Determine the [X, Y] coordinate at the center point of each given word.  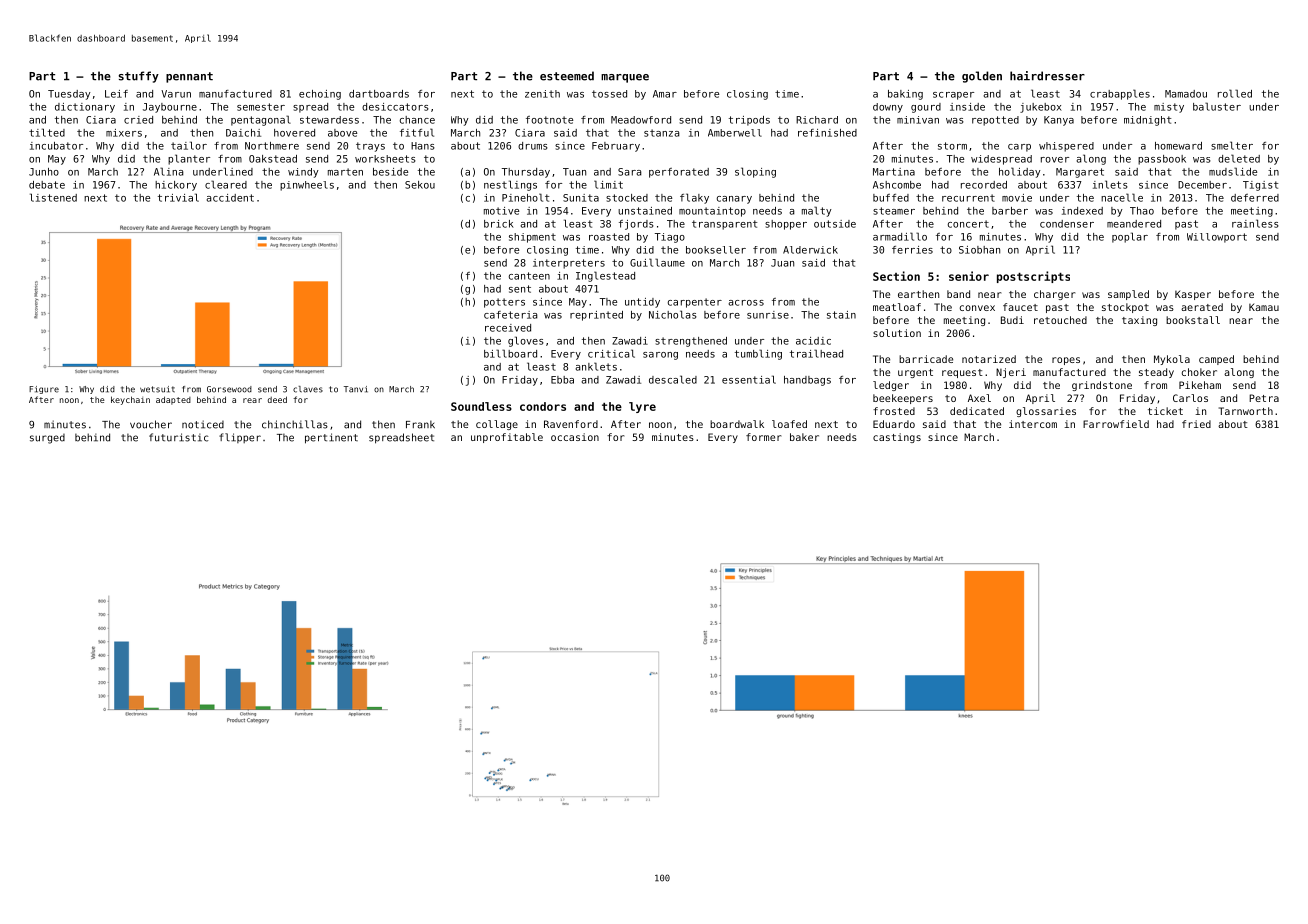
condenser [1067, 224]
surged [47, 439]
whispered [1066, 147]
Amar [665, 94]
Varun [176, 94]
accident [230, 198]
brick [499, 224]
